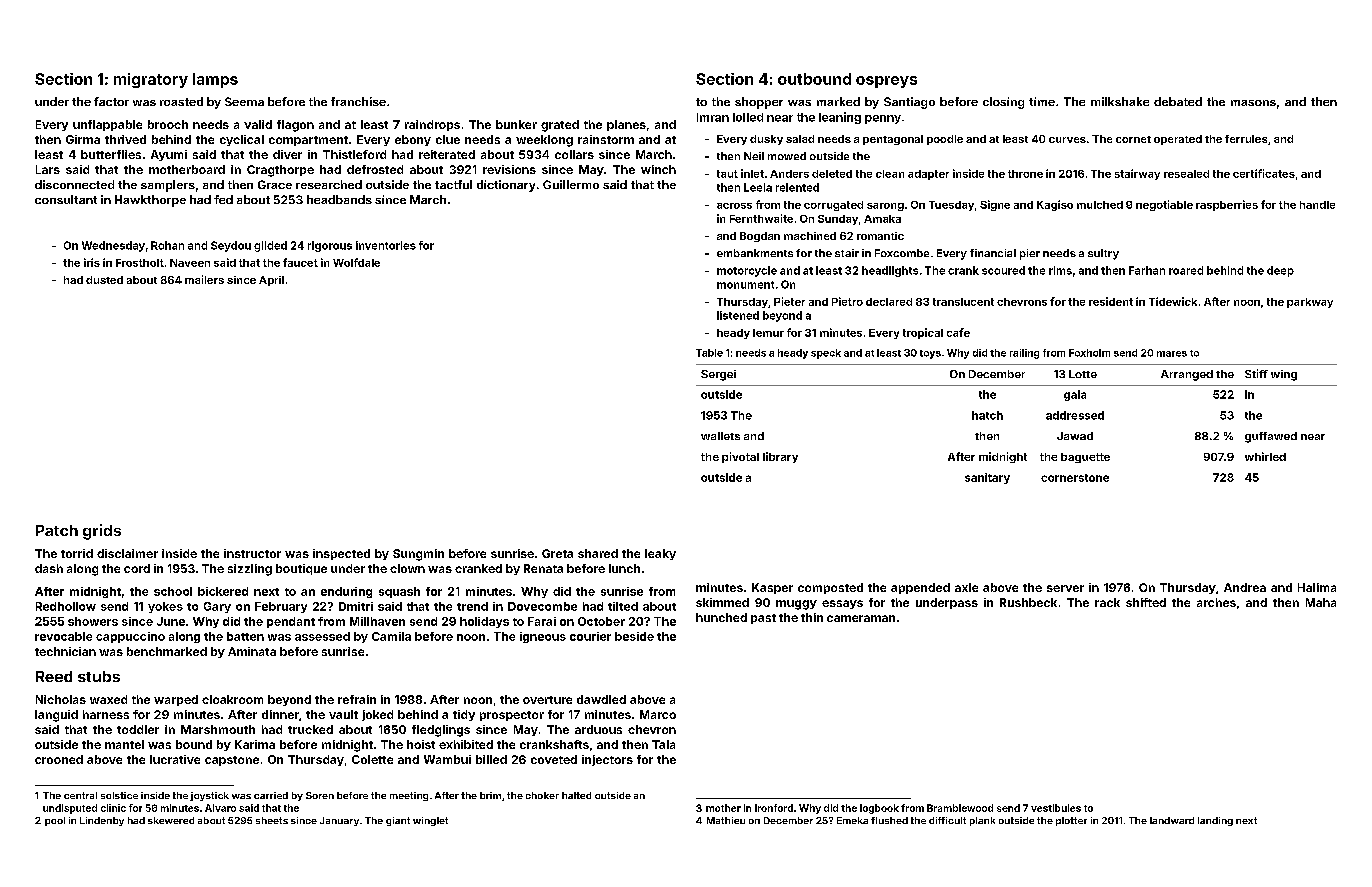 The image size is (1372, 887). What do you see at coordinates (1120, 101) in the screenshot?
I see `milkshake` at bounding box center [1120, 101].
